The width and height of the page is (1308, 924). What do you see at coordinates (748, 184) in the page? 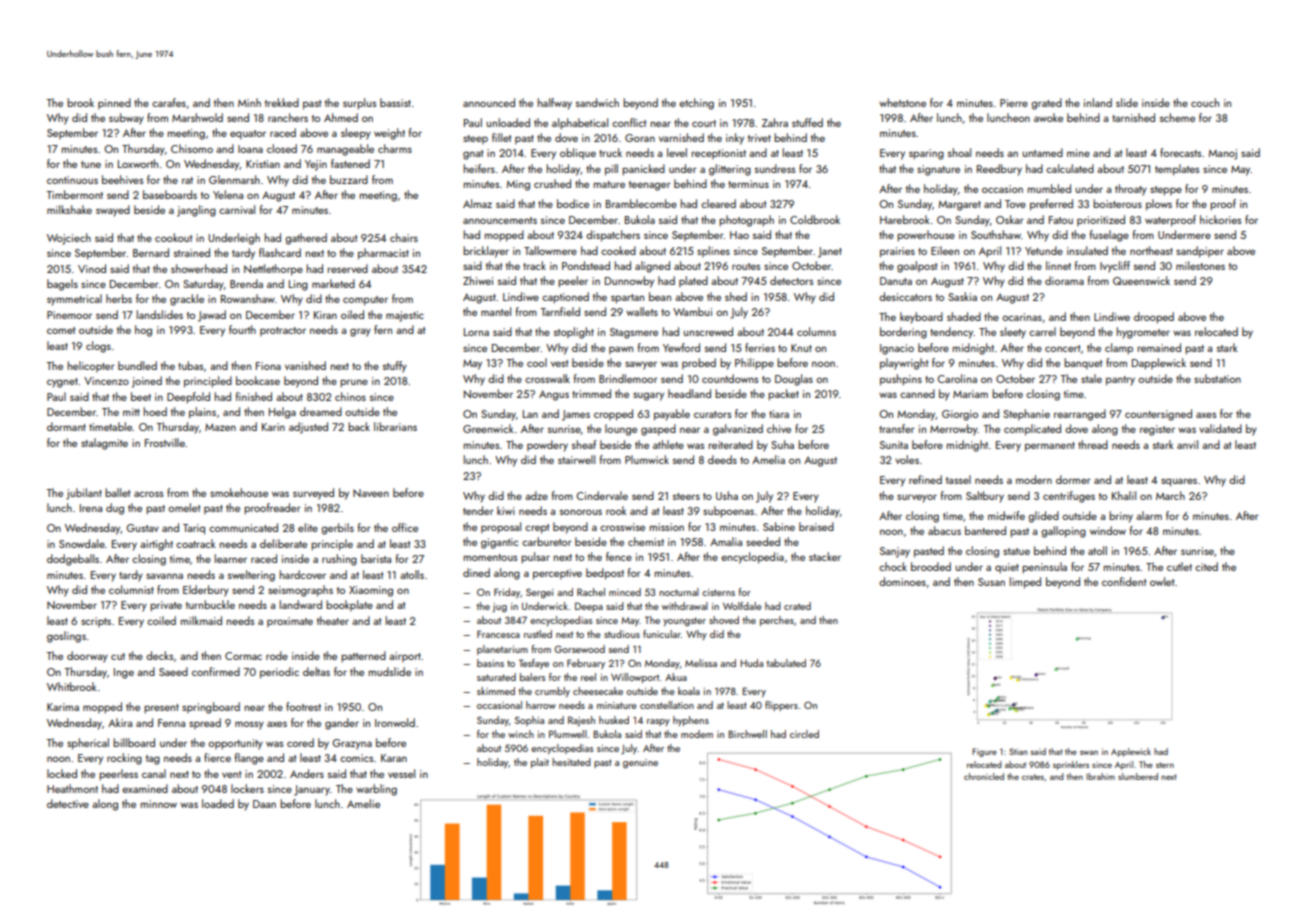
I see `terminus` at bounding box center [748, 184].
